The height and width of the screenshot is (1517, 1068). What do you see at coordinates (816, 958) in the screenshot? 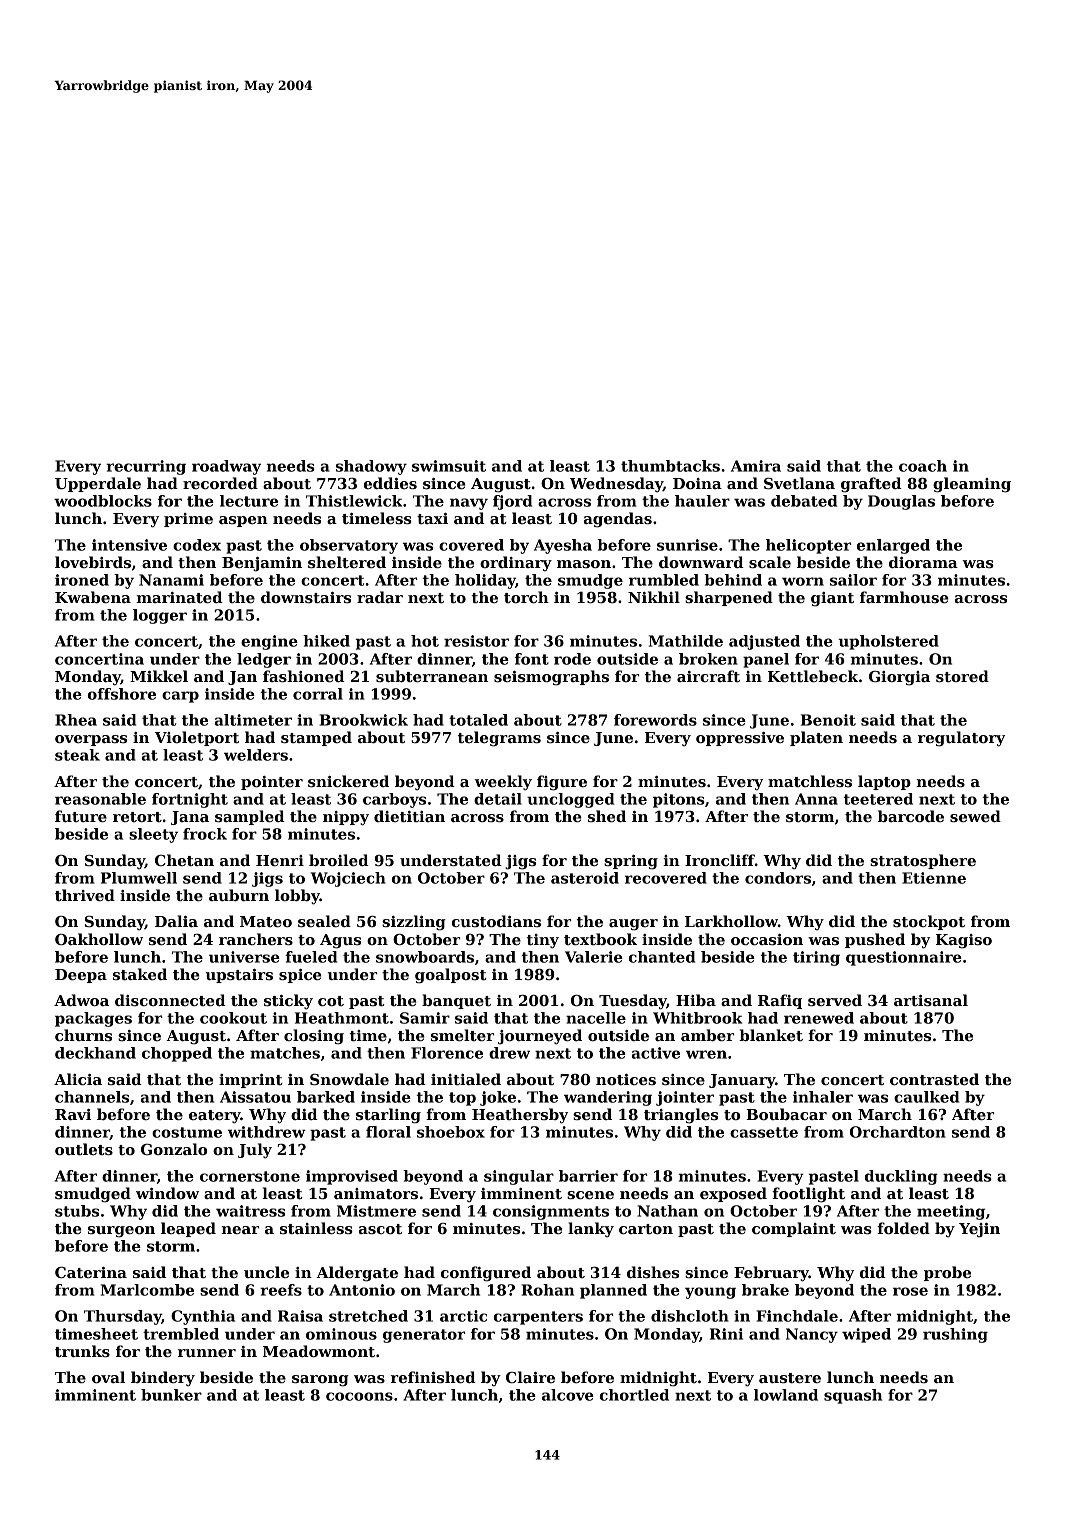
I see `tiring` at bounding box center [816, 958].
